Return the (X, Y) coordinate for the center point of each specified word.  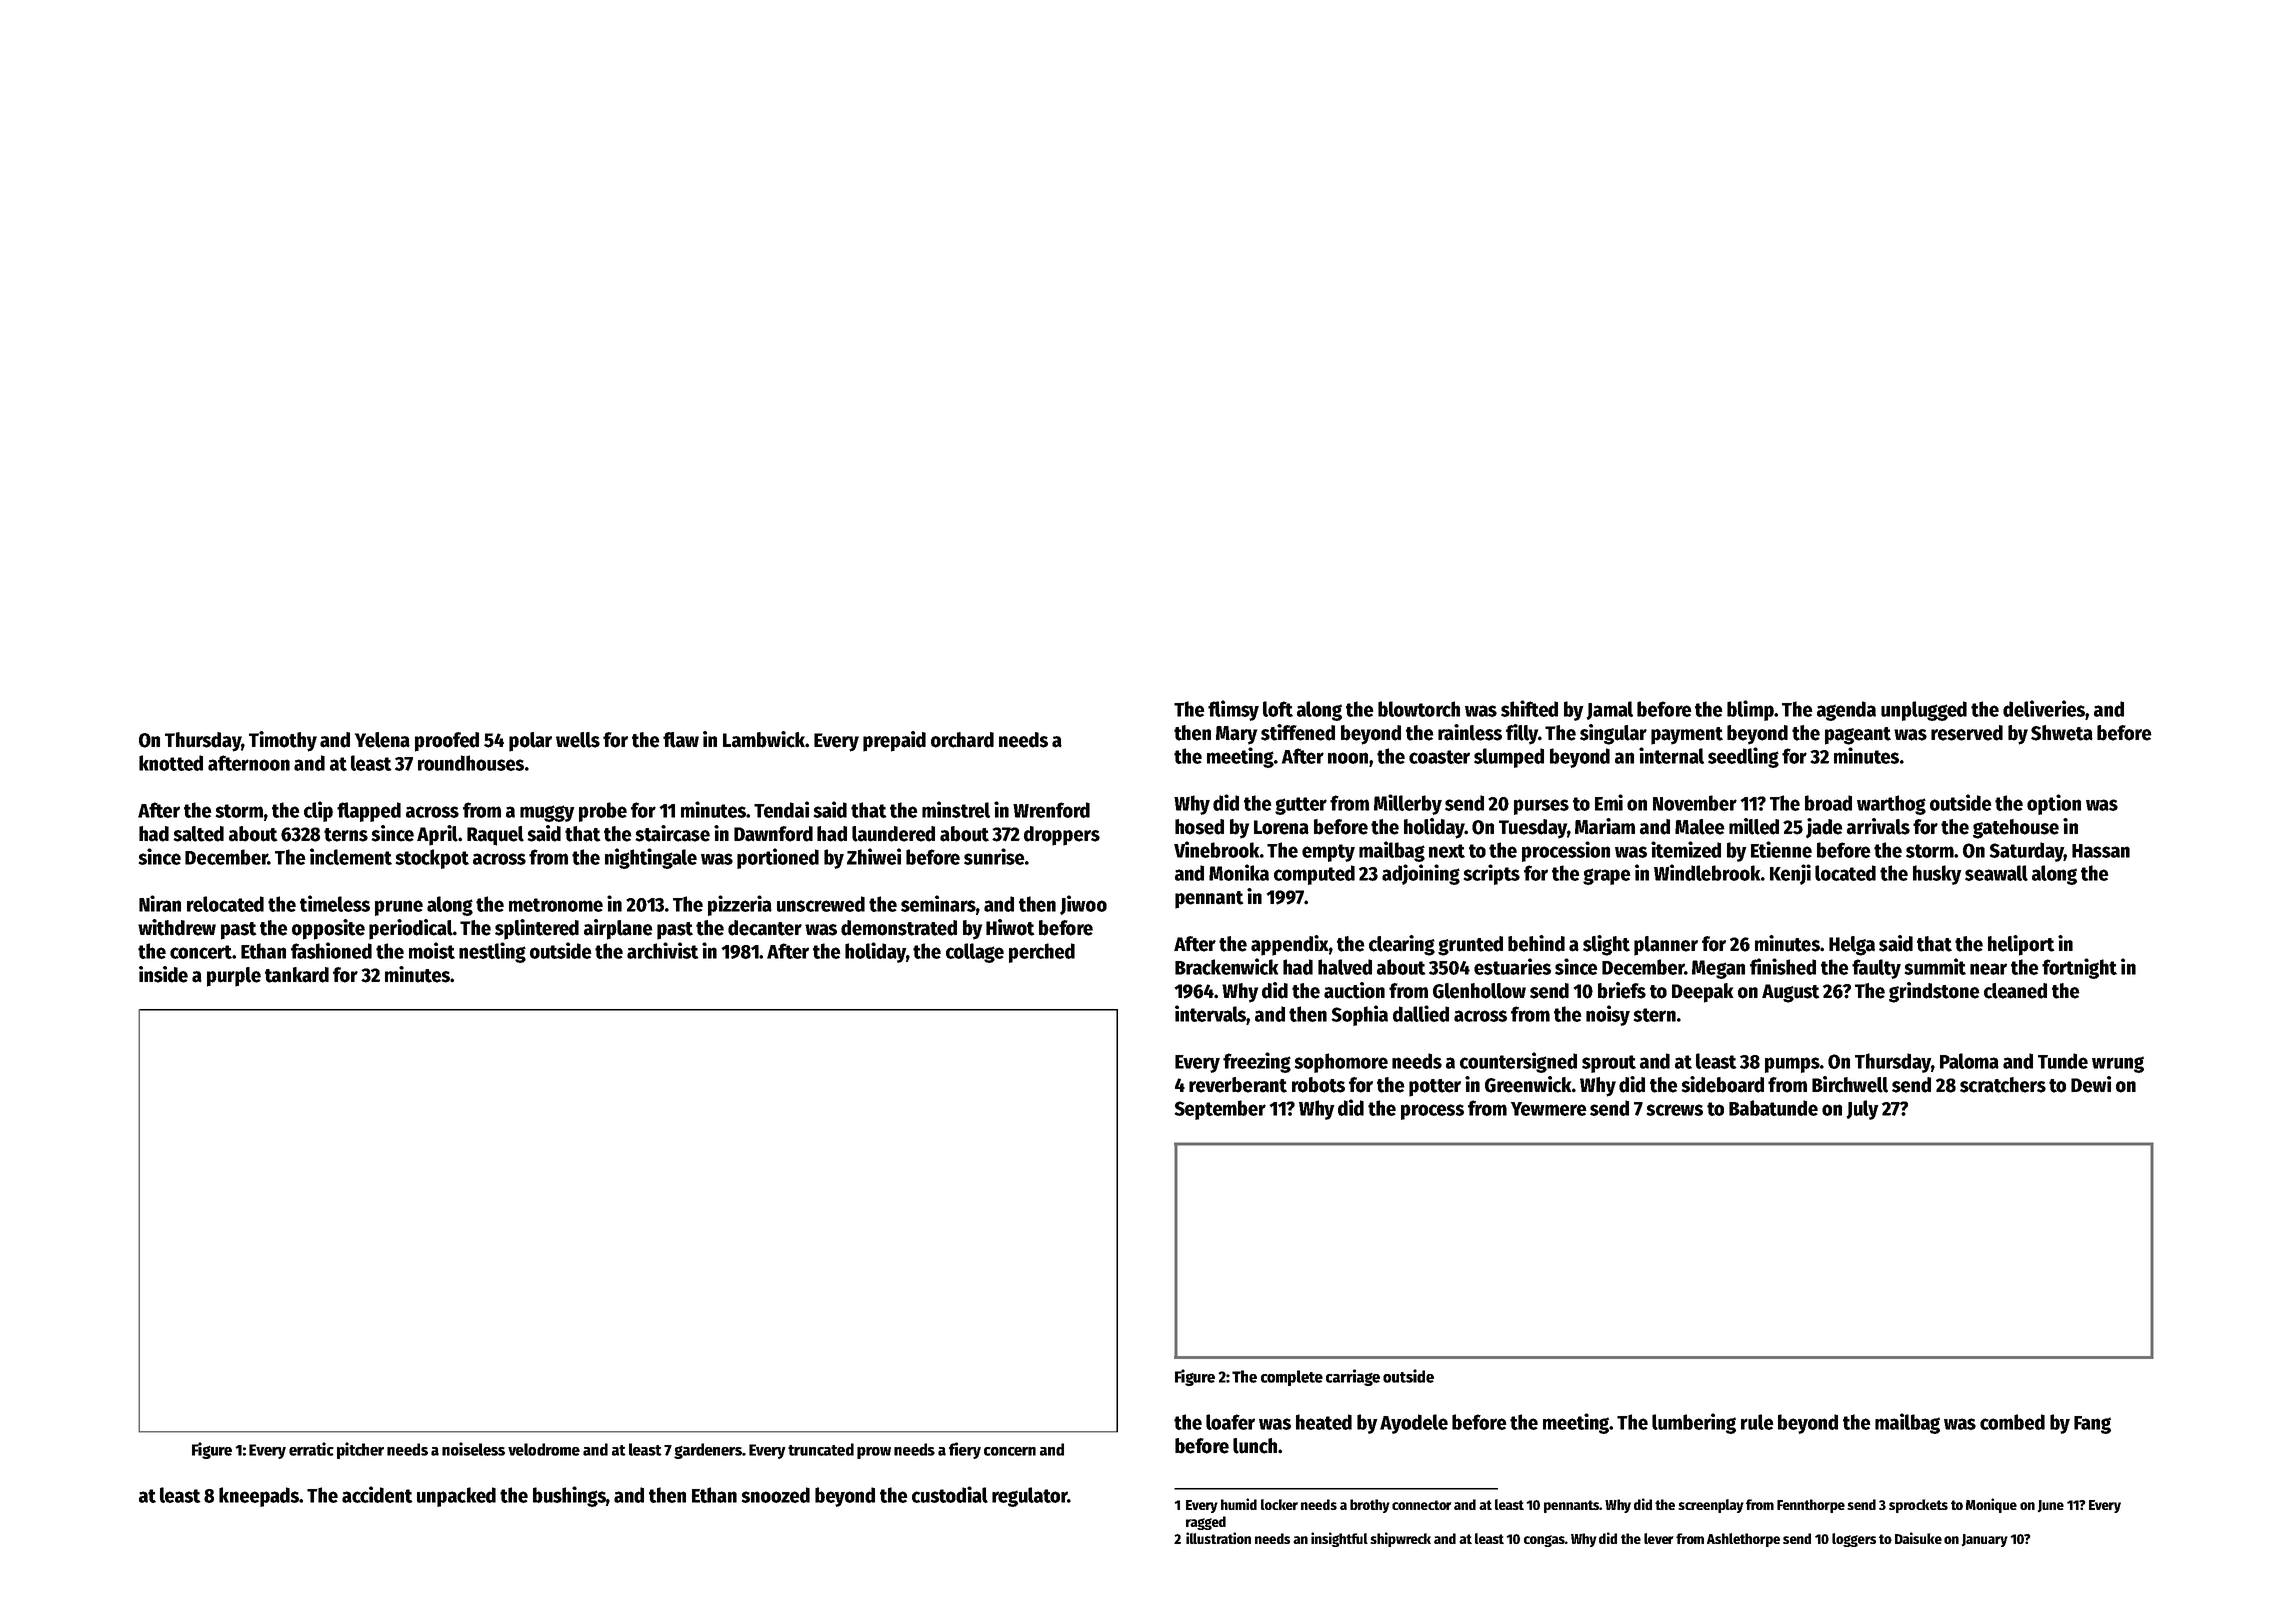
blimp (1750, 710)
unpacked (456, 1497)
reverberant (1238, 1085)
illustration (1218, 1538)
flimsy (1233, 710)
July (1862, 1110)
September (1220, 1110)
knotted (171, 763)
